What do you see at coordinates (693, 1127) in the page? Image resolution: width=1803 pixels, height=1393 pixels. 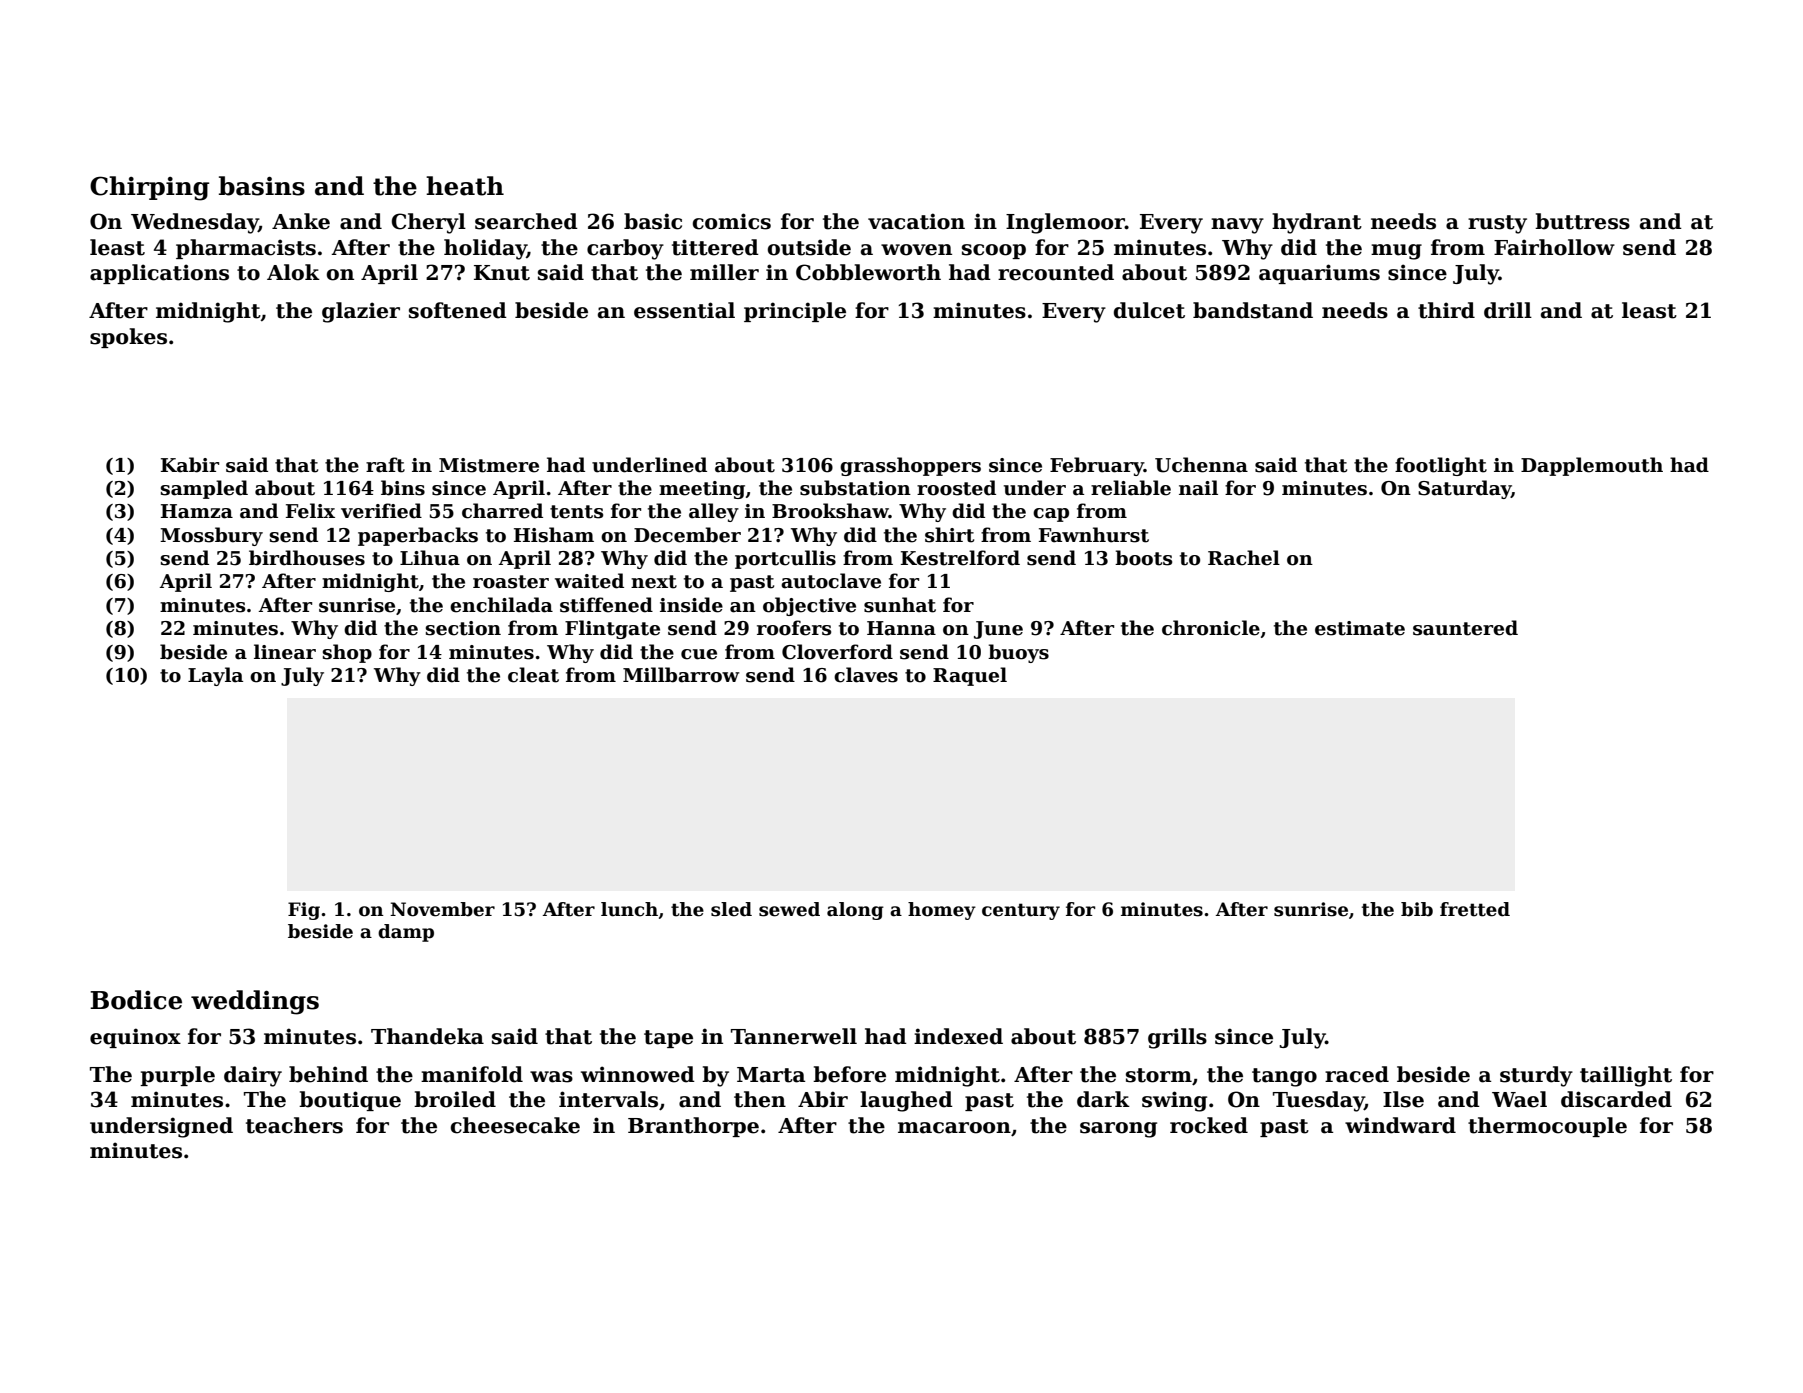 I see `Branthorpe` at bounding box center [693, 1127].
